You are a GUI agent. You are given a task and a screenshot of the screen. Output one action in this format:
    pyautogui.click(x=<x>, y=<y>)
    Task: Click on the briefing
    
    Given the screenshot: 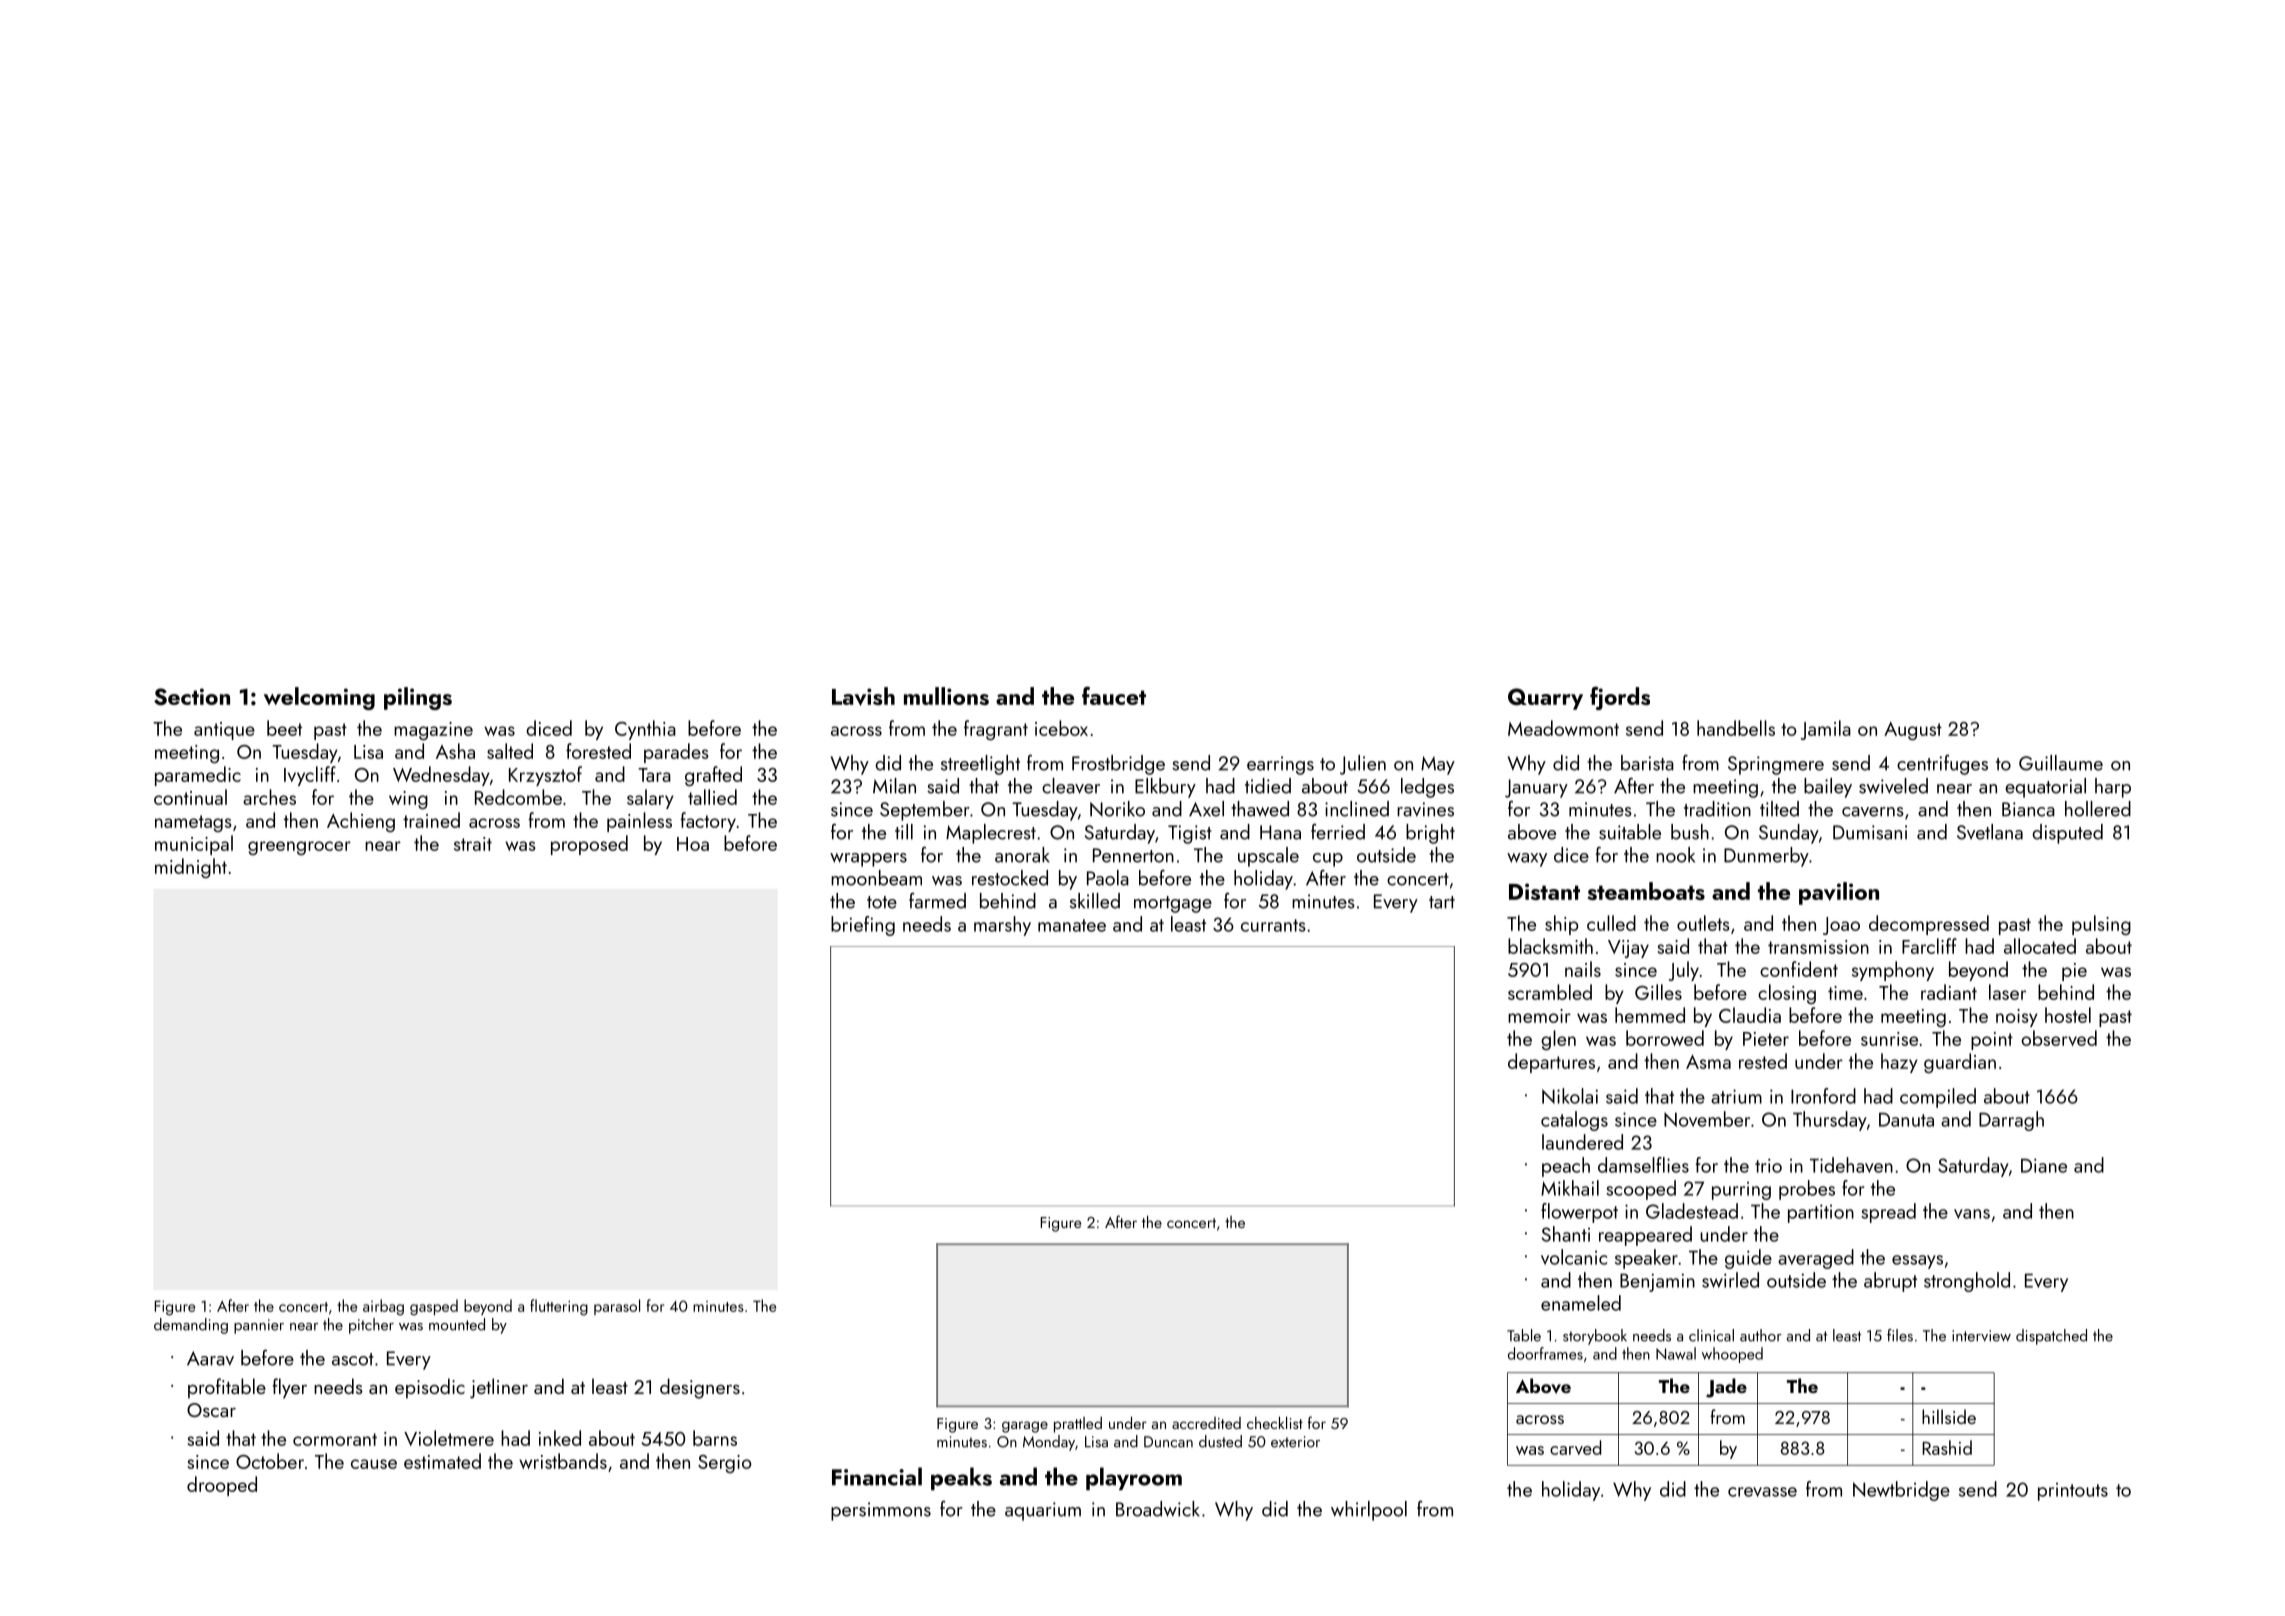 What is the action you would take?
    pyautogui.click(x=863, y=926)
